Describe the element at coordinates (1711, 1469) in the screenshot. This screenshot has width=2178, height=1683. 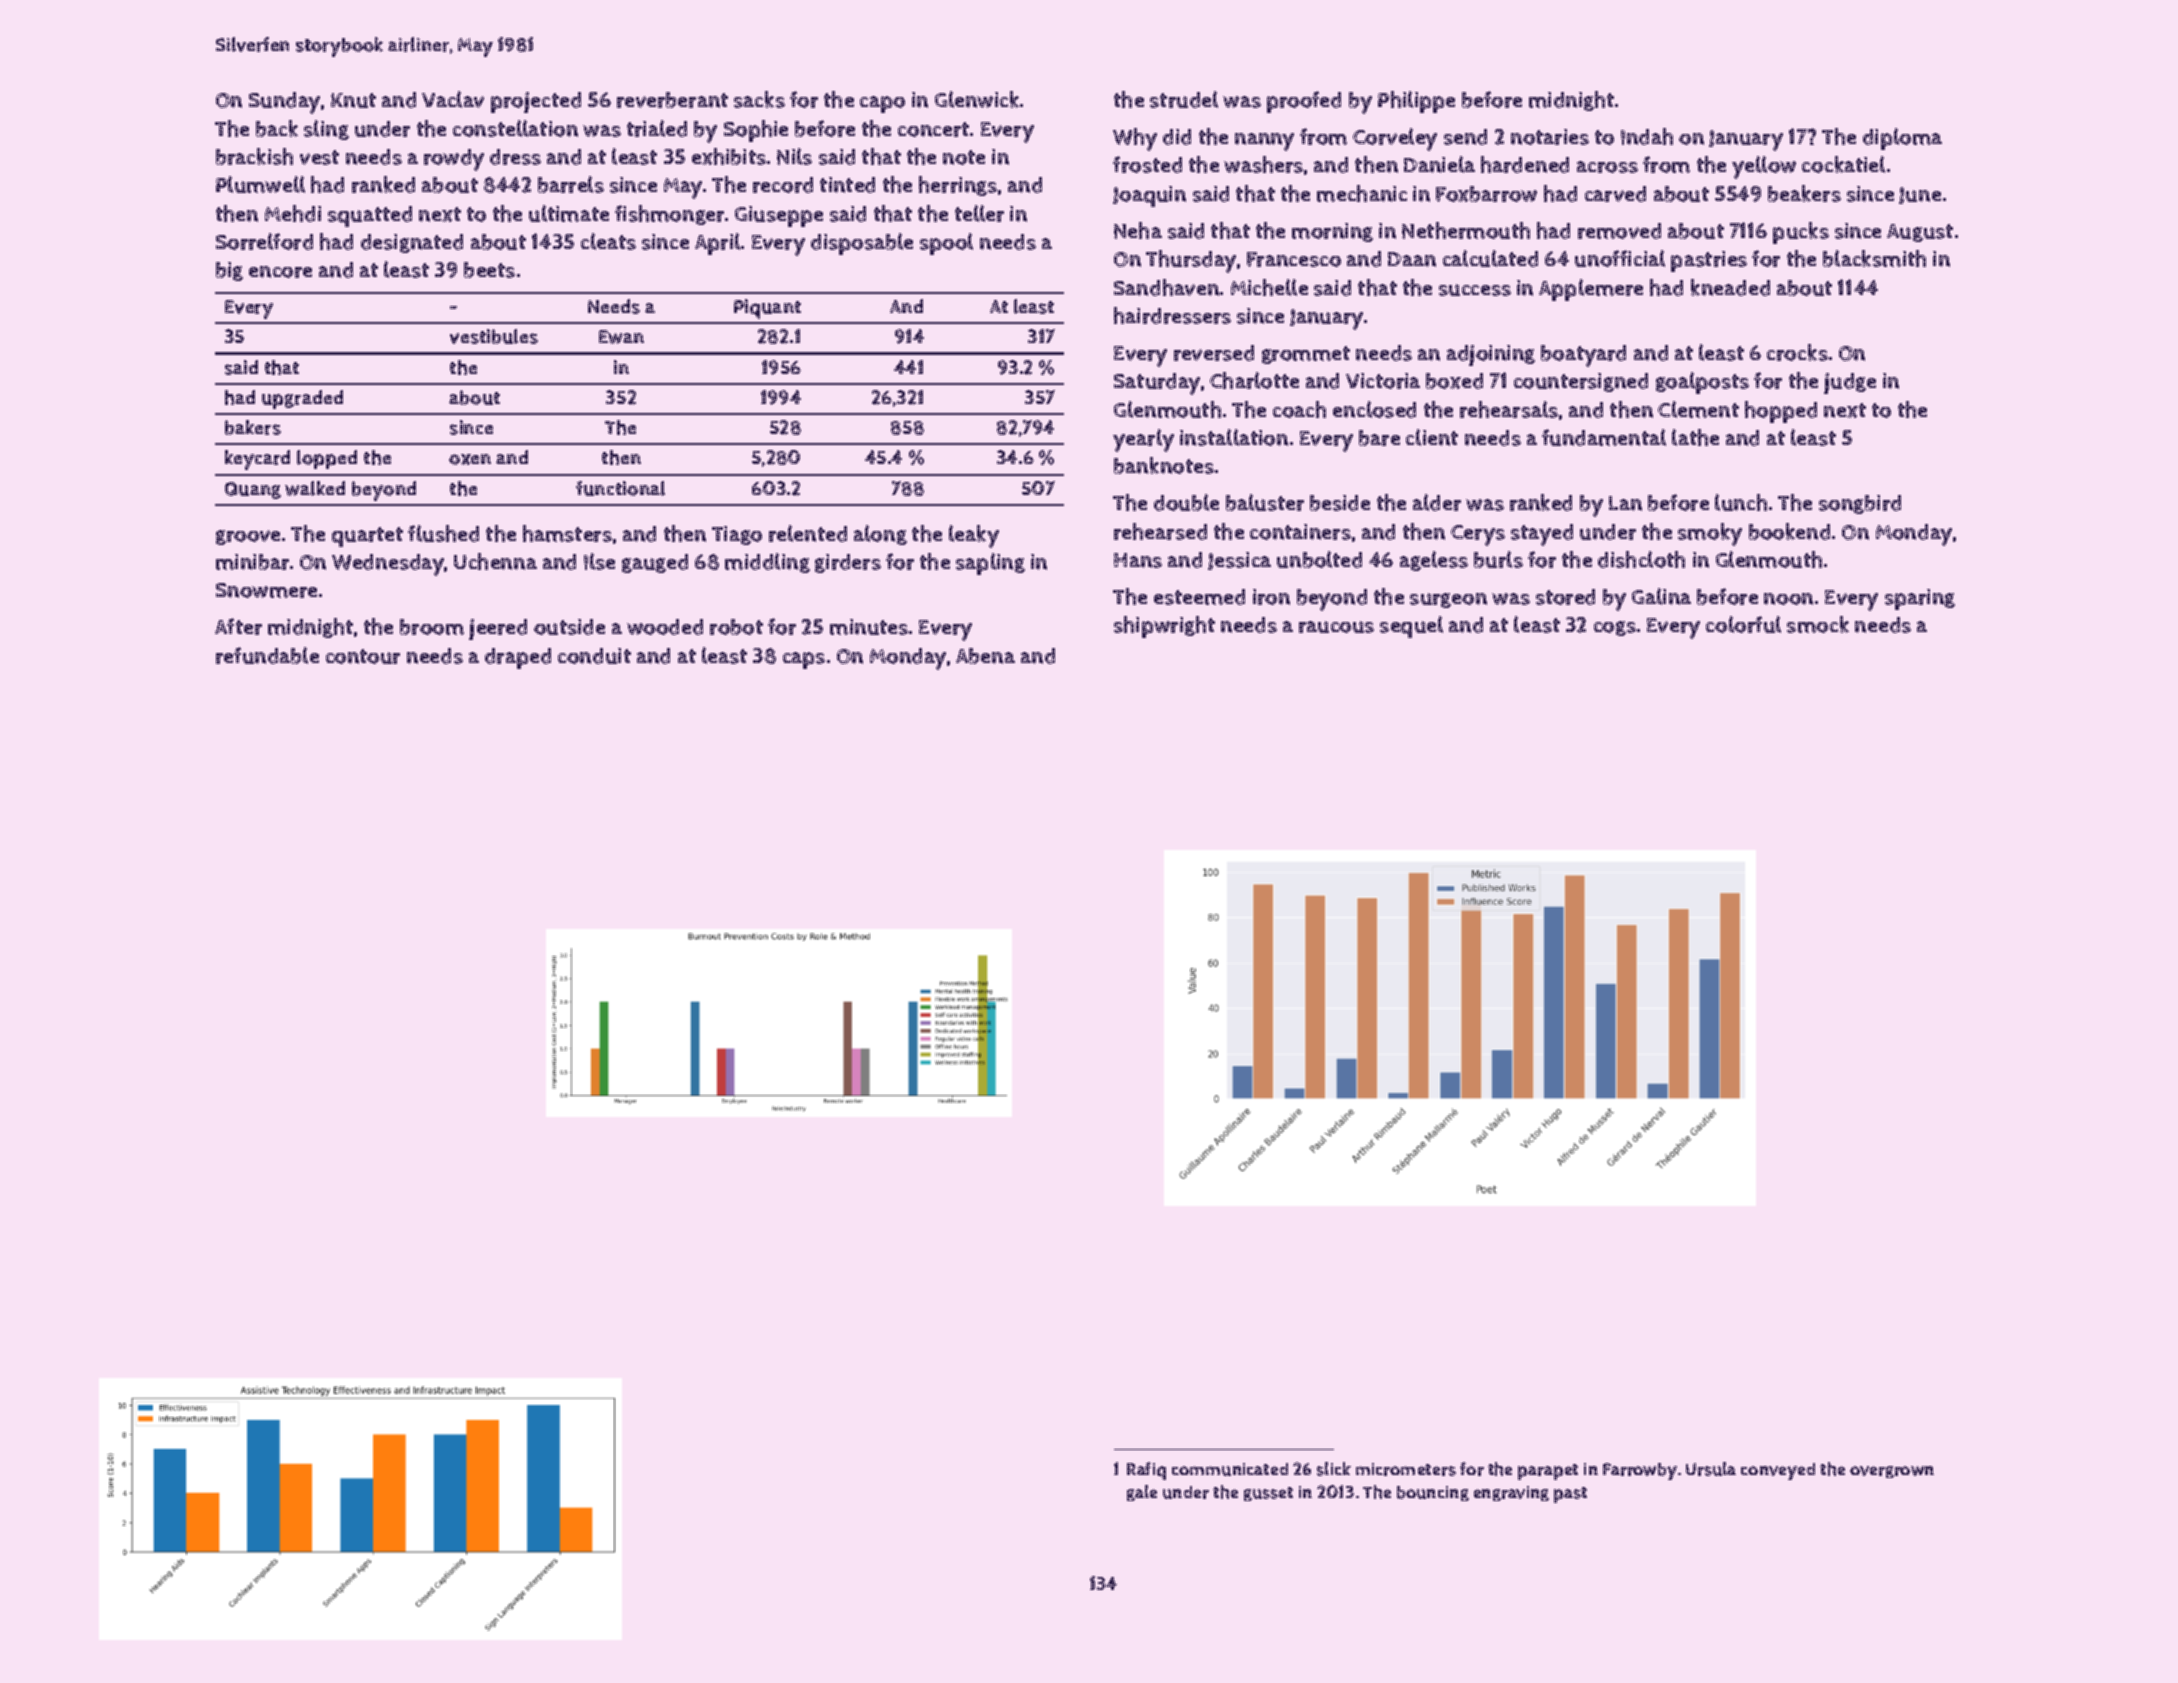
I see `Ursula` at that location.
